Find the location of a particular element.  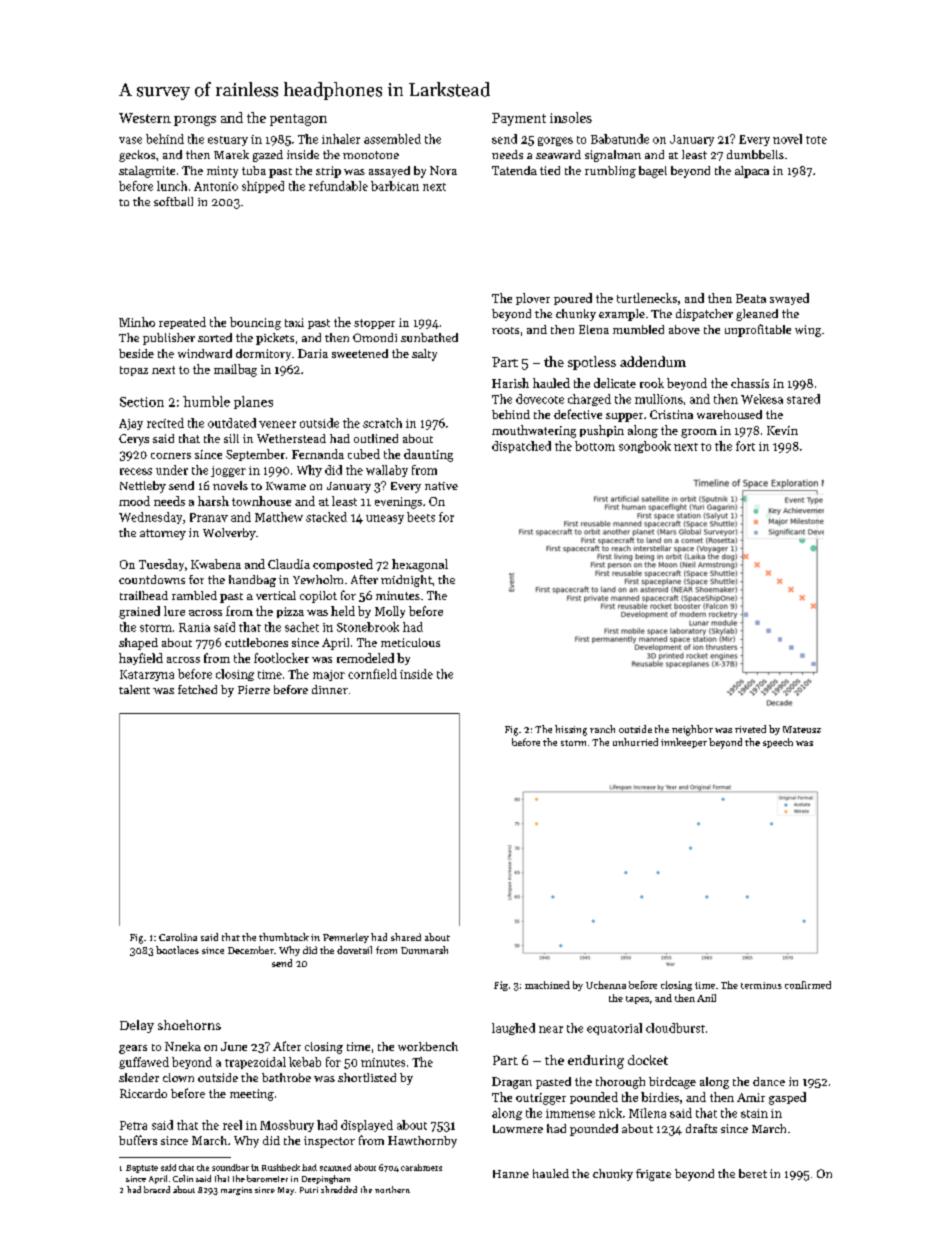

Payment is located at coordinates (519, 119).
